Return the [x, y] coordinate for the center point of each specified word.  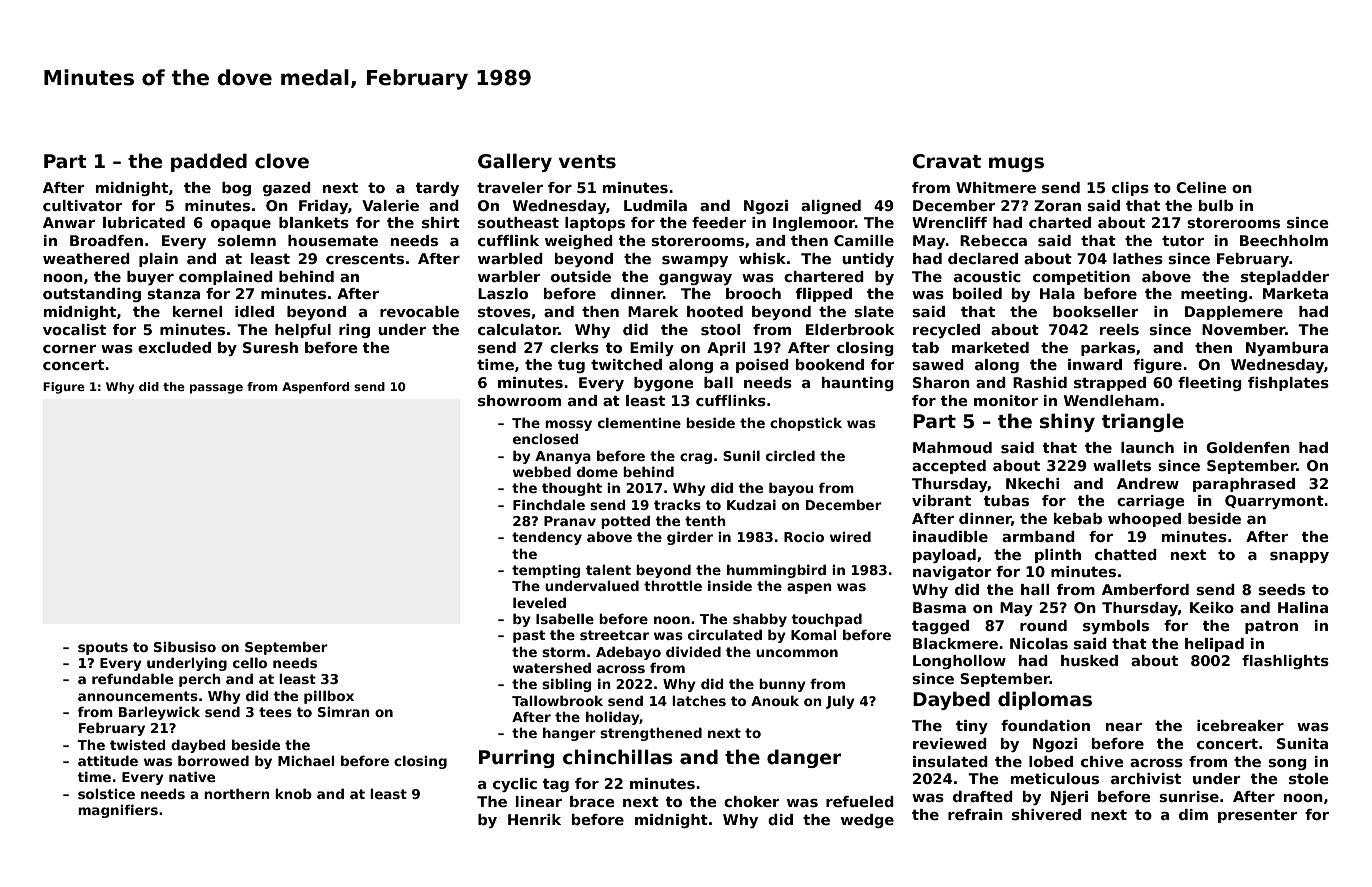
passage [216, 389]
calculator [518, 329]
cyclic [515, 785]
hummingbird [776, 571]
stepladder [1285, 278]
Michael [306, 760]
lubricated [144, 222]
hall [1035, 589]
